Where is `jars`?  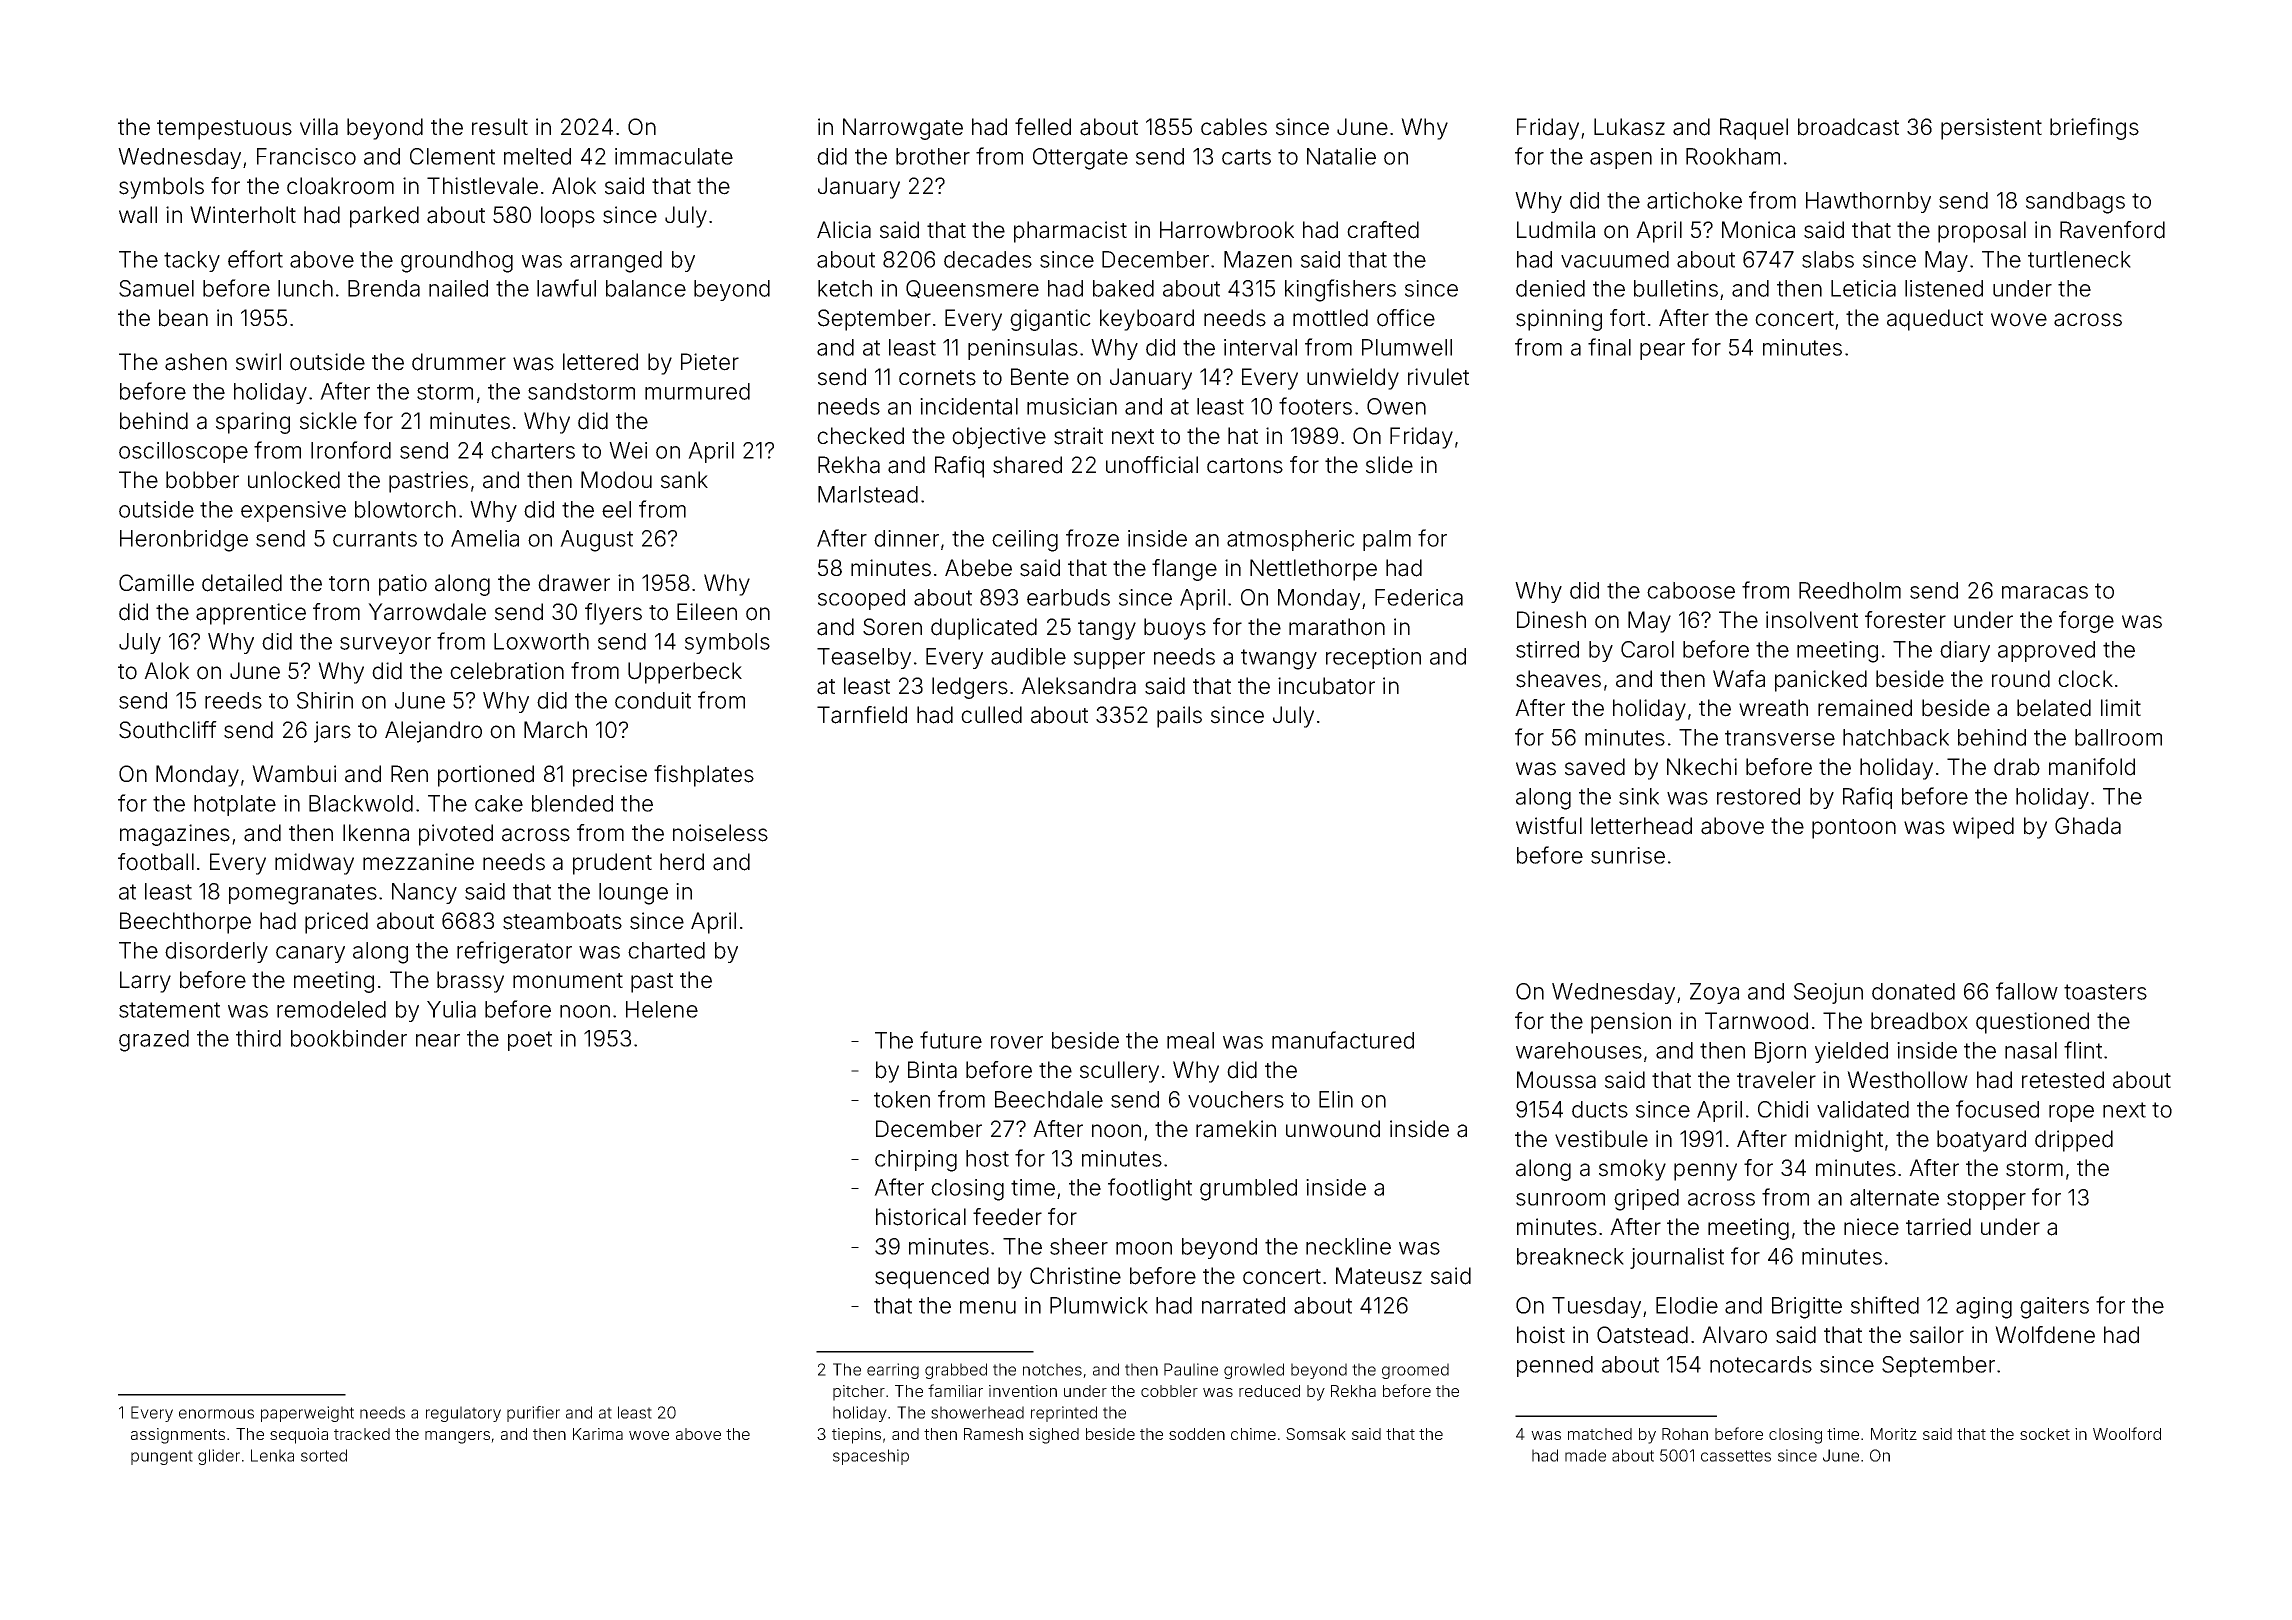 jars is located at coordinates (332, 732).
